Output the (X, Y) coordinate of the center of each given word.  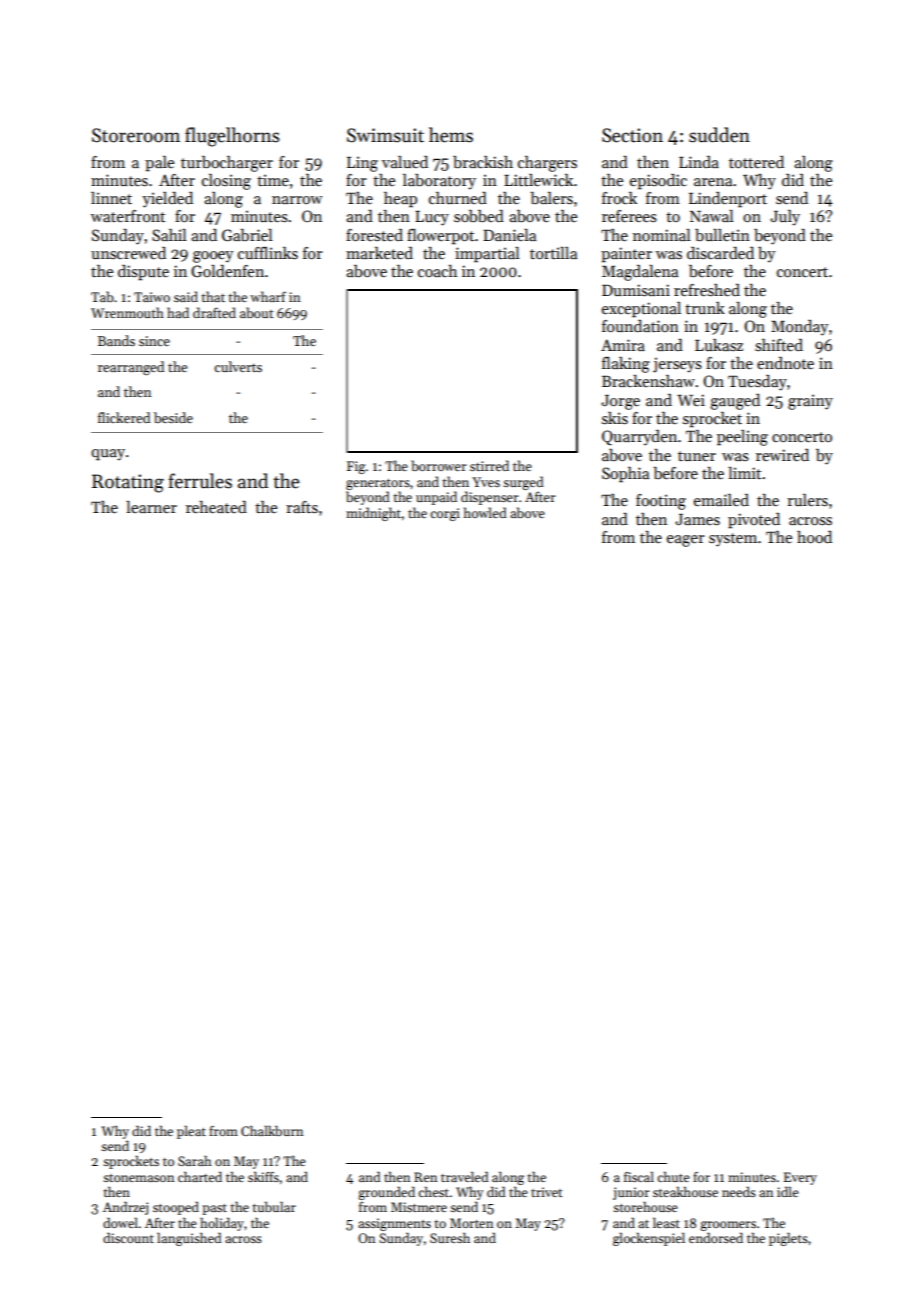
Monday (800, 328)
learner (151, 507)
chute (673, 1176)
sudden (719, 135)
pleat (191, 1132)
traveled (464, 1176)
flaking (626, 365)
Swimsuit (385, 135)
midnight (373, 514)
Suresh (450, 1237)
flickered (124, 417)
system (733, 540)
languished (189, 1239)
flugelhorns (232, 137)
